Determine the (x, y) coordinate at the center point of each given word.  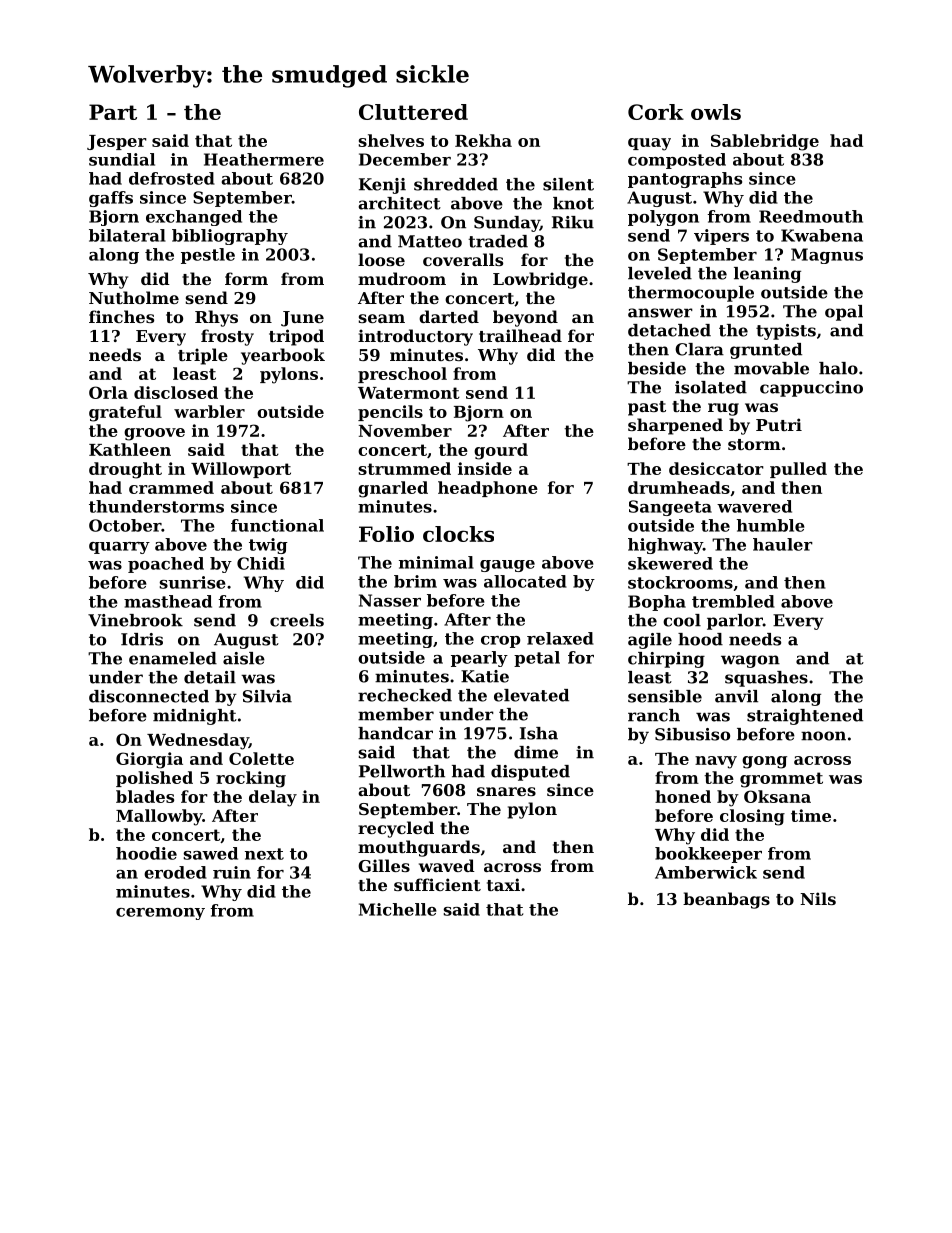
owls (716, 112)
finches (121, 316)
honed (683, 796)
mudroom (402, 278)
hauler (783, 544)
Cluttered (413, 112)
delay (273, 798)
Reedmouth (811, 216)
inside (485, 468)
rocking (251, 779)
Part (113, 112)
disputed (530, 773)
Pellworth (402, 771)
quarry (119, 548)
